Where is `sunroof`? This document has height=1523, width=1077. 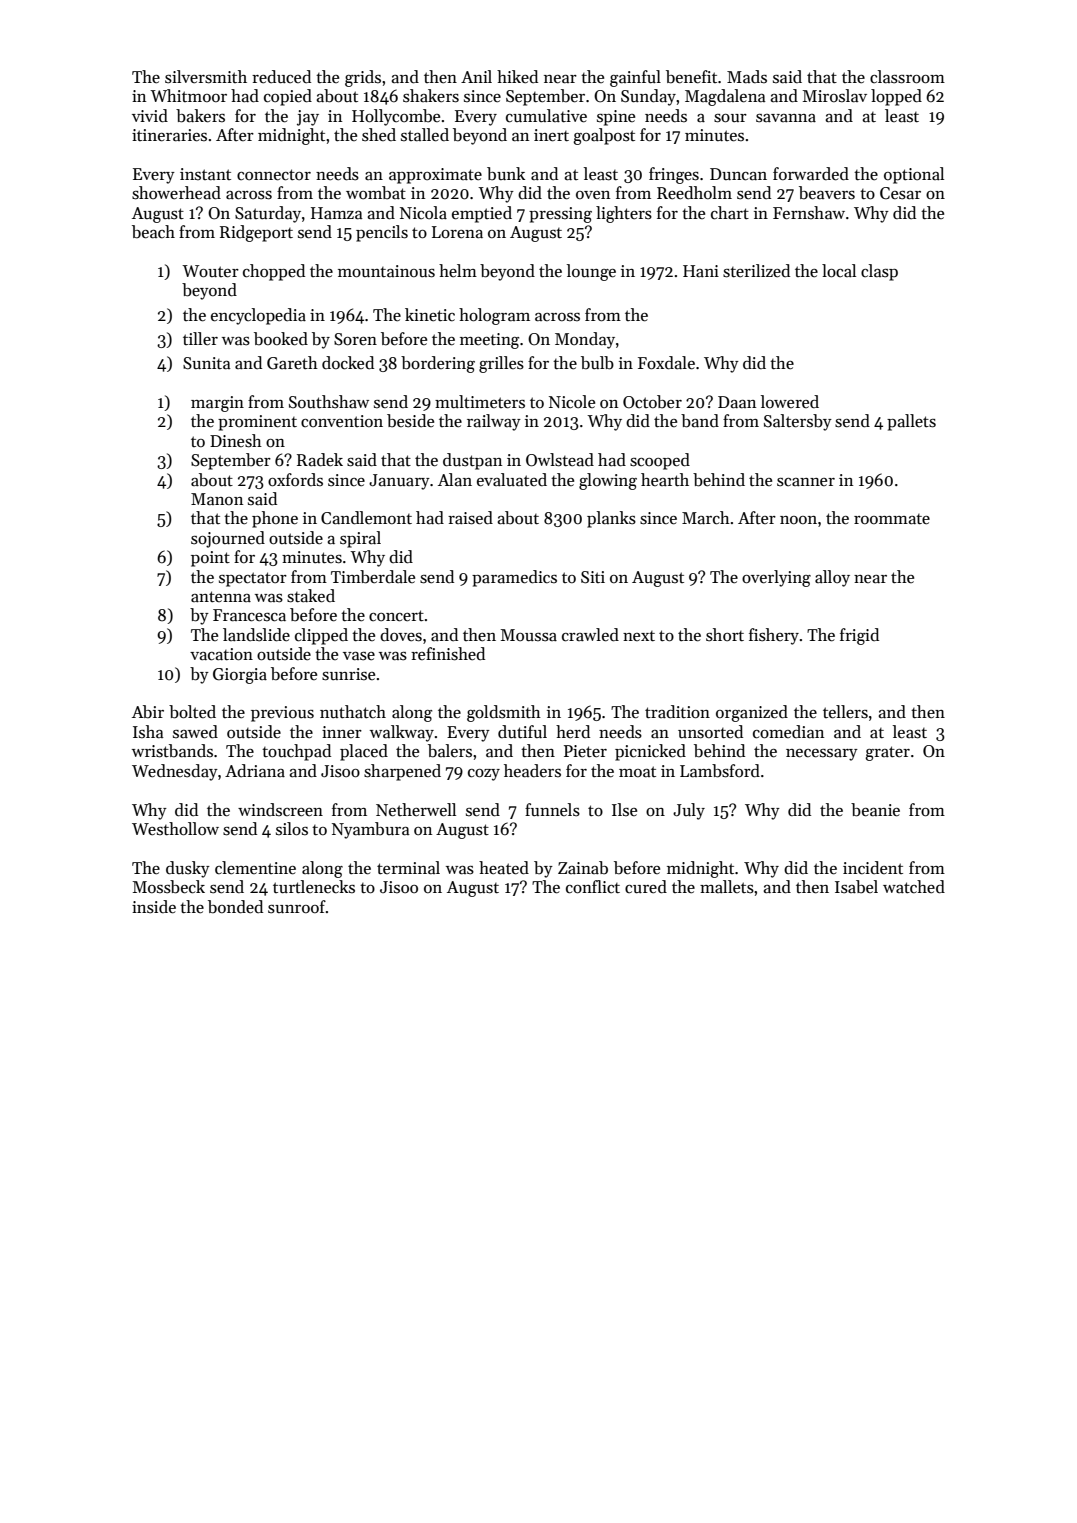 sunroof is located at coordinates (297, 907).
